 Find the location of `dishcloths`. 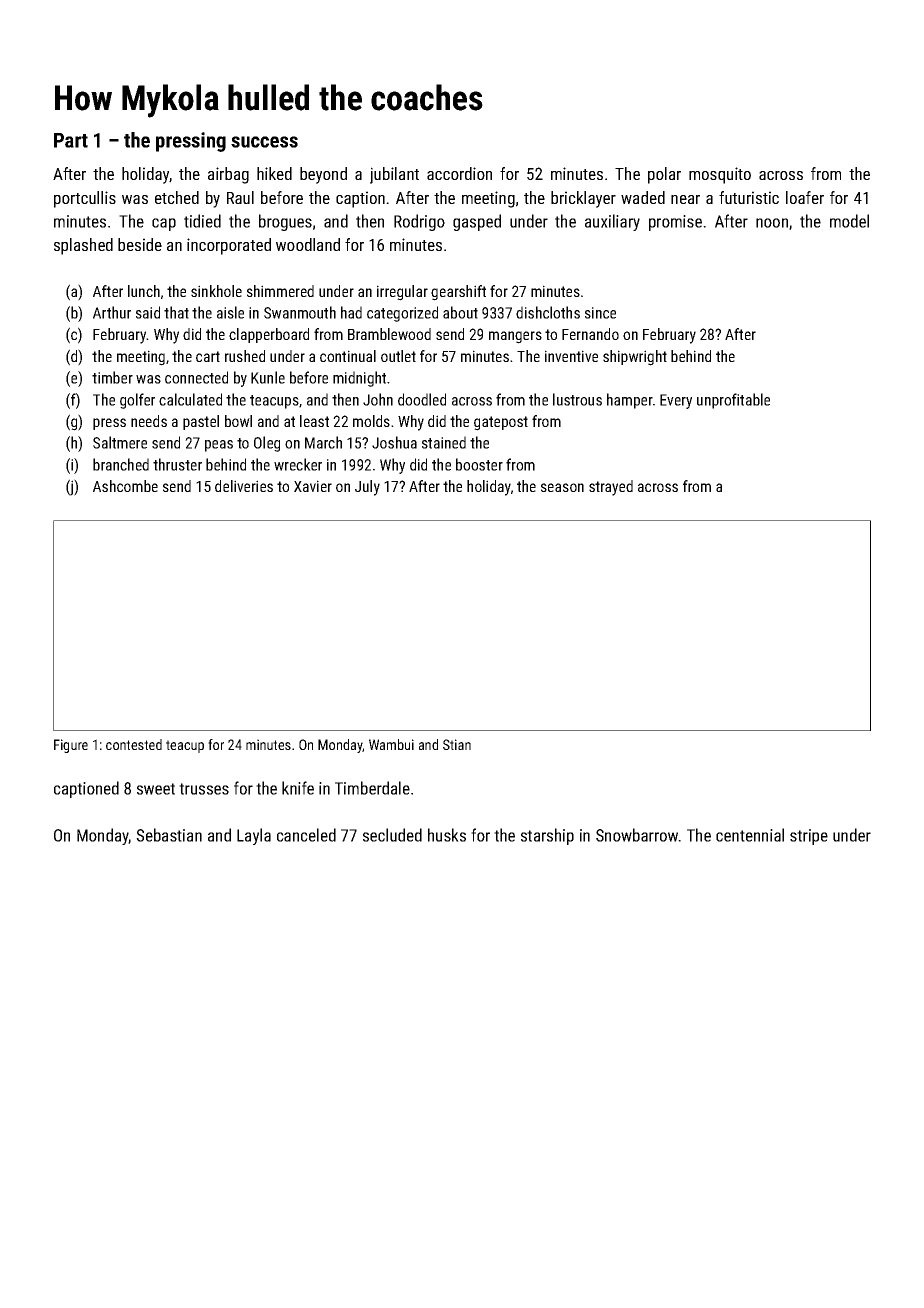

dishcloths is located at coordinates (548, 312).
